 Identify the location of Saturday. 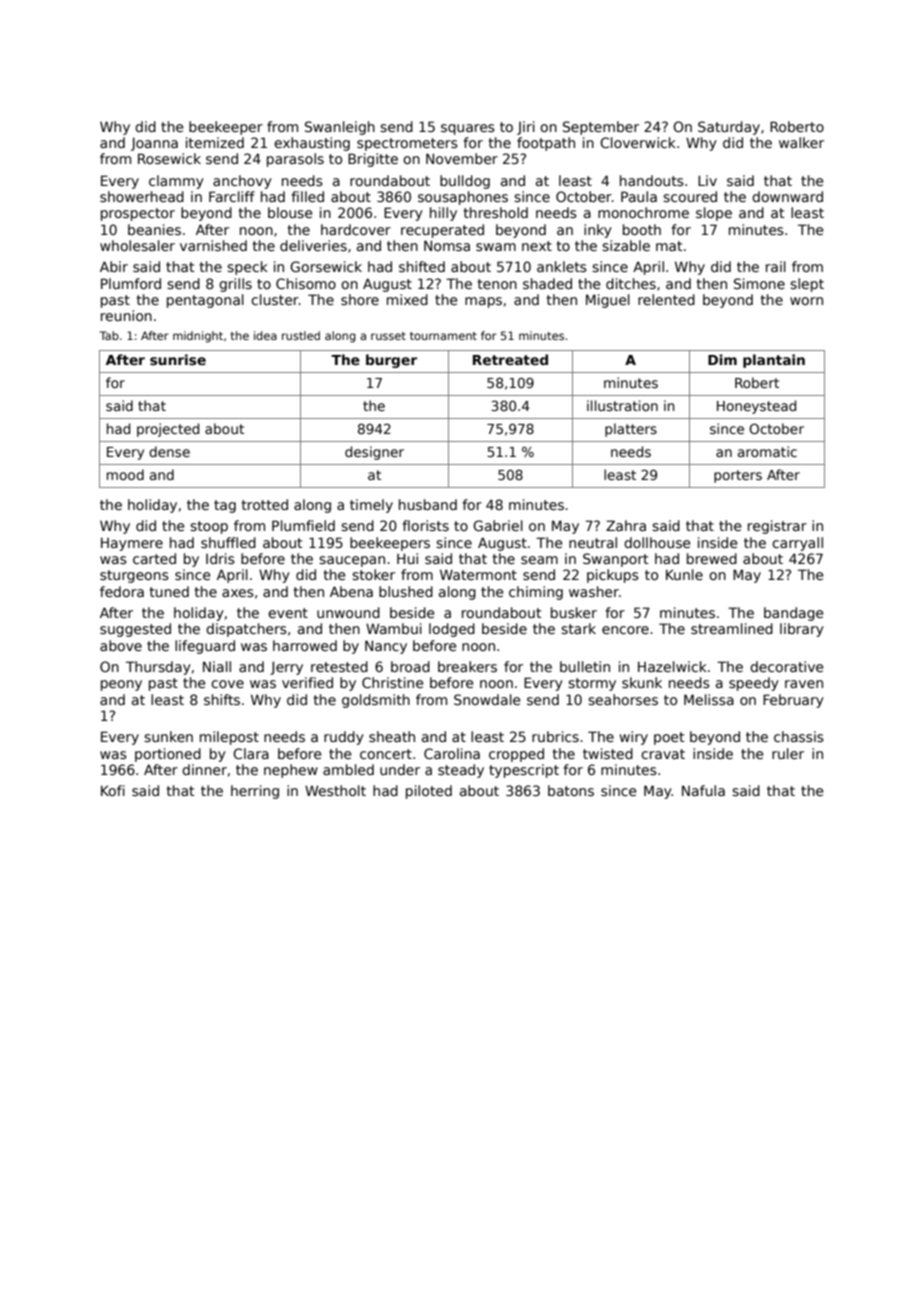
(729, 128).
